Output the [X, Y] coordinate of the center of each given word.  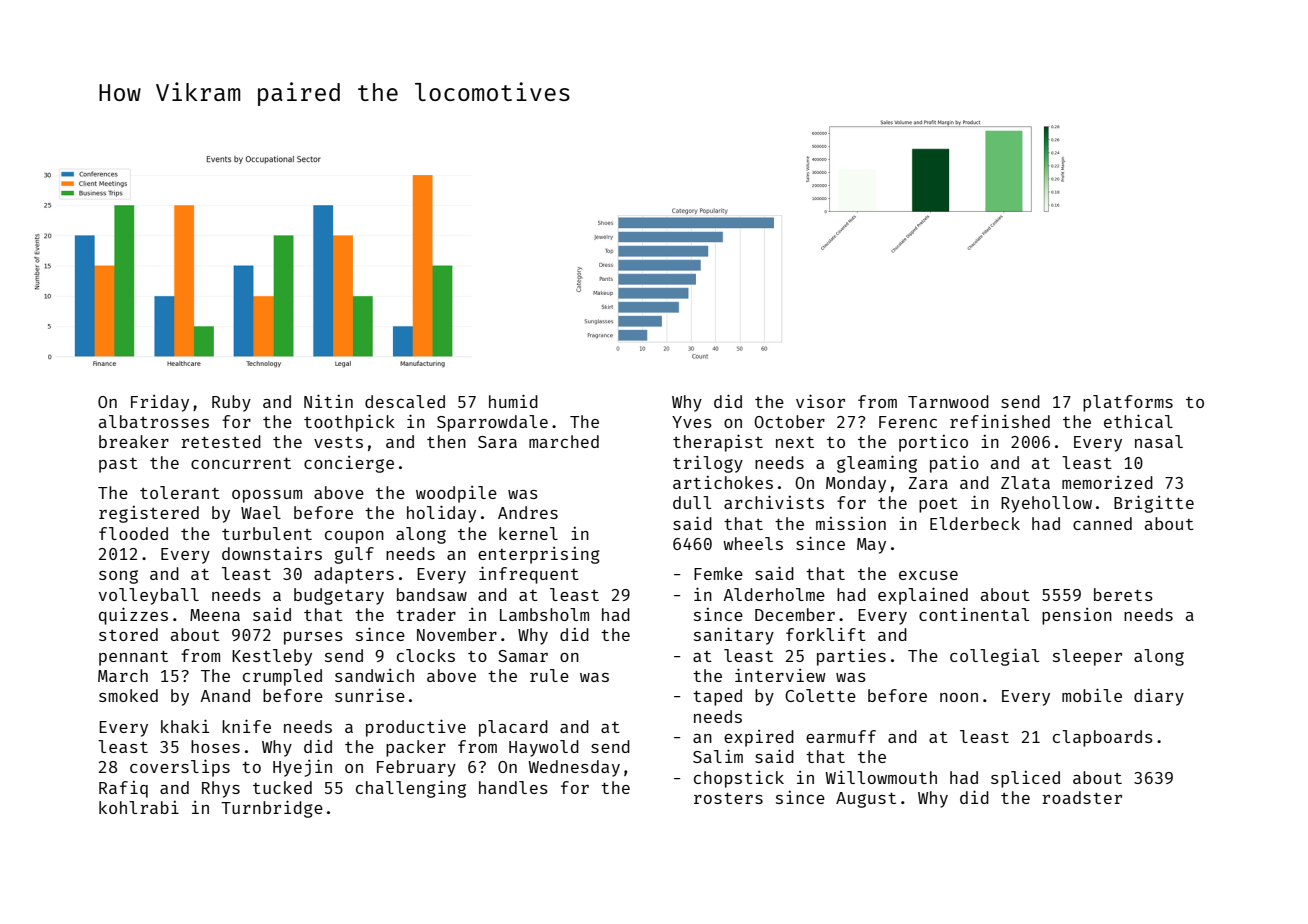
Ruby [231, 403]
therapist [718, 443]
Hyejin [302, 768]
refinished [1000, 421]
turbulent [267, 533]
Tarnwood [948, 401]
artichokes [723, 482]
